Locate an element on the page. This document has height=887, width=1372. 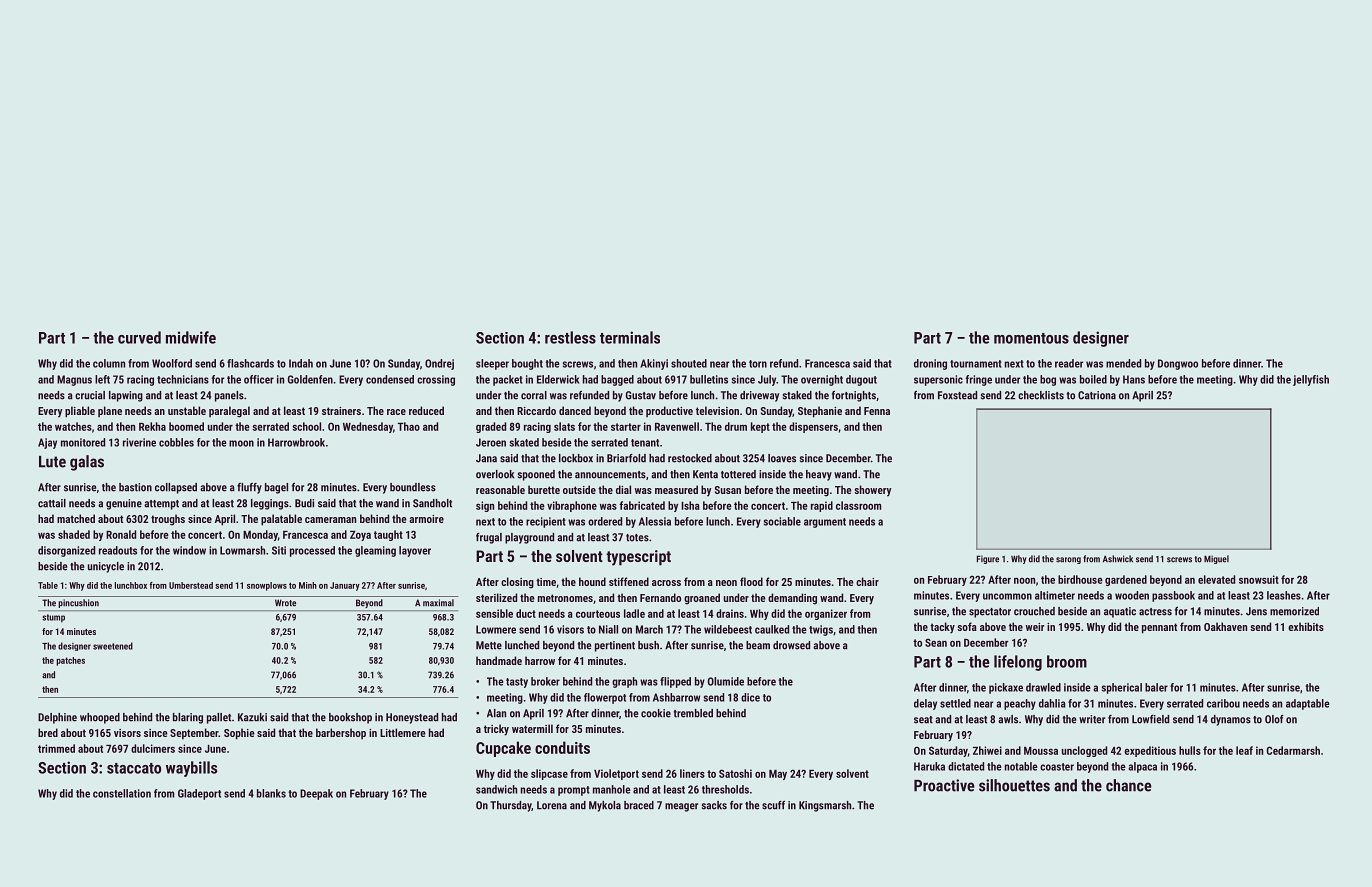
aquatic is located at coordinates (1120, 612).
